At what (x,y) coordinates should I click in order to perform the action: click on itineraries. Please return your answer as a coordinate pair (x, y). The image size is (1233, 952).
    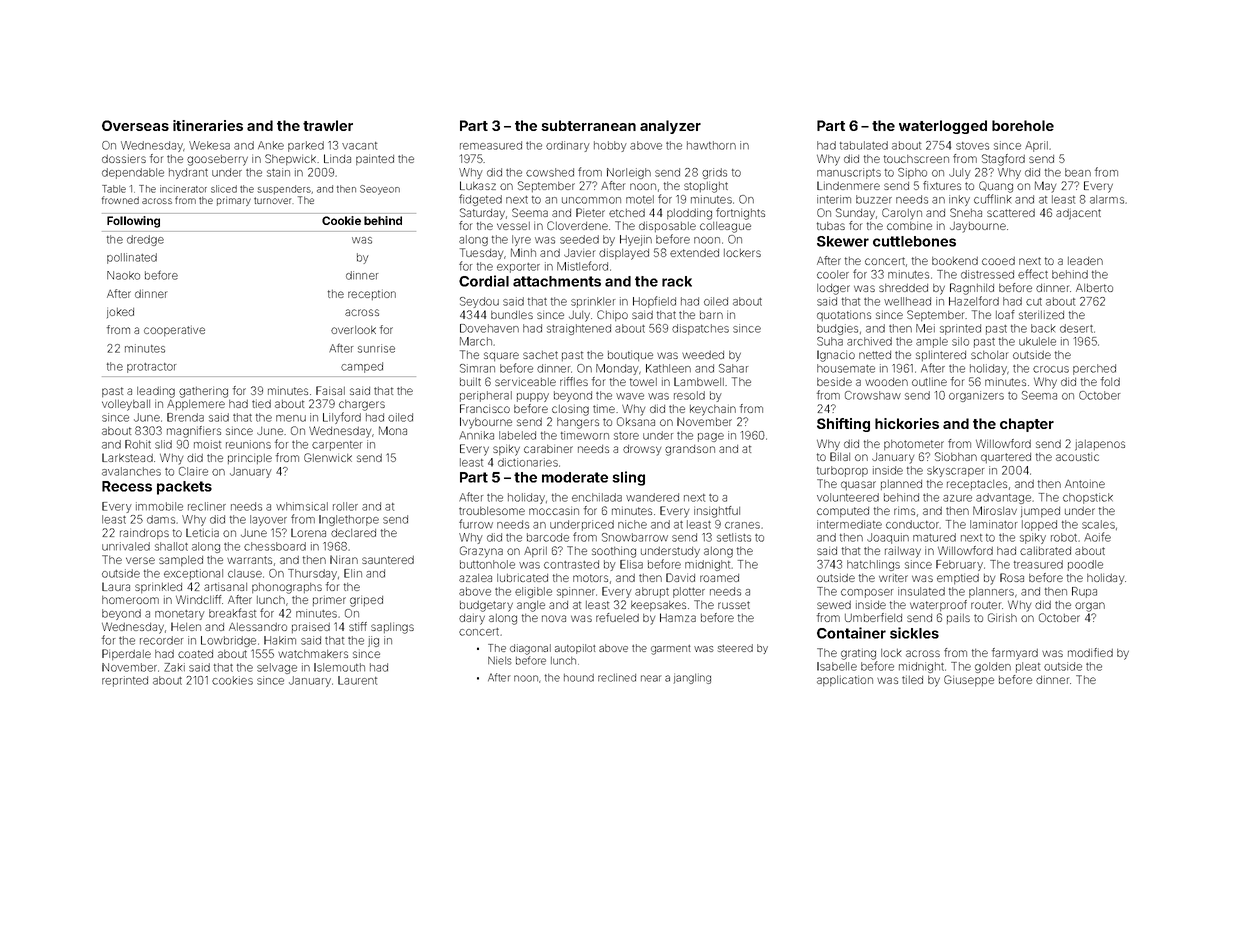
    Looking at the image, I should click on (208, 125).
